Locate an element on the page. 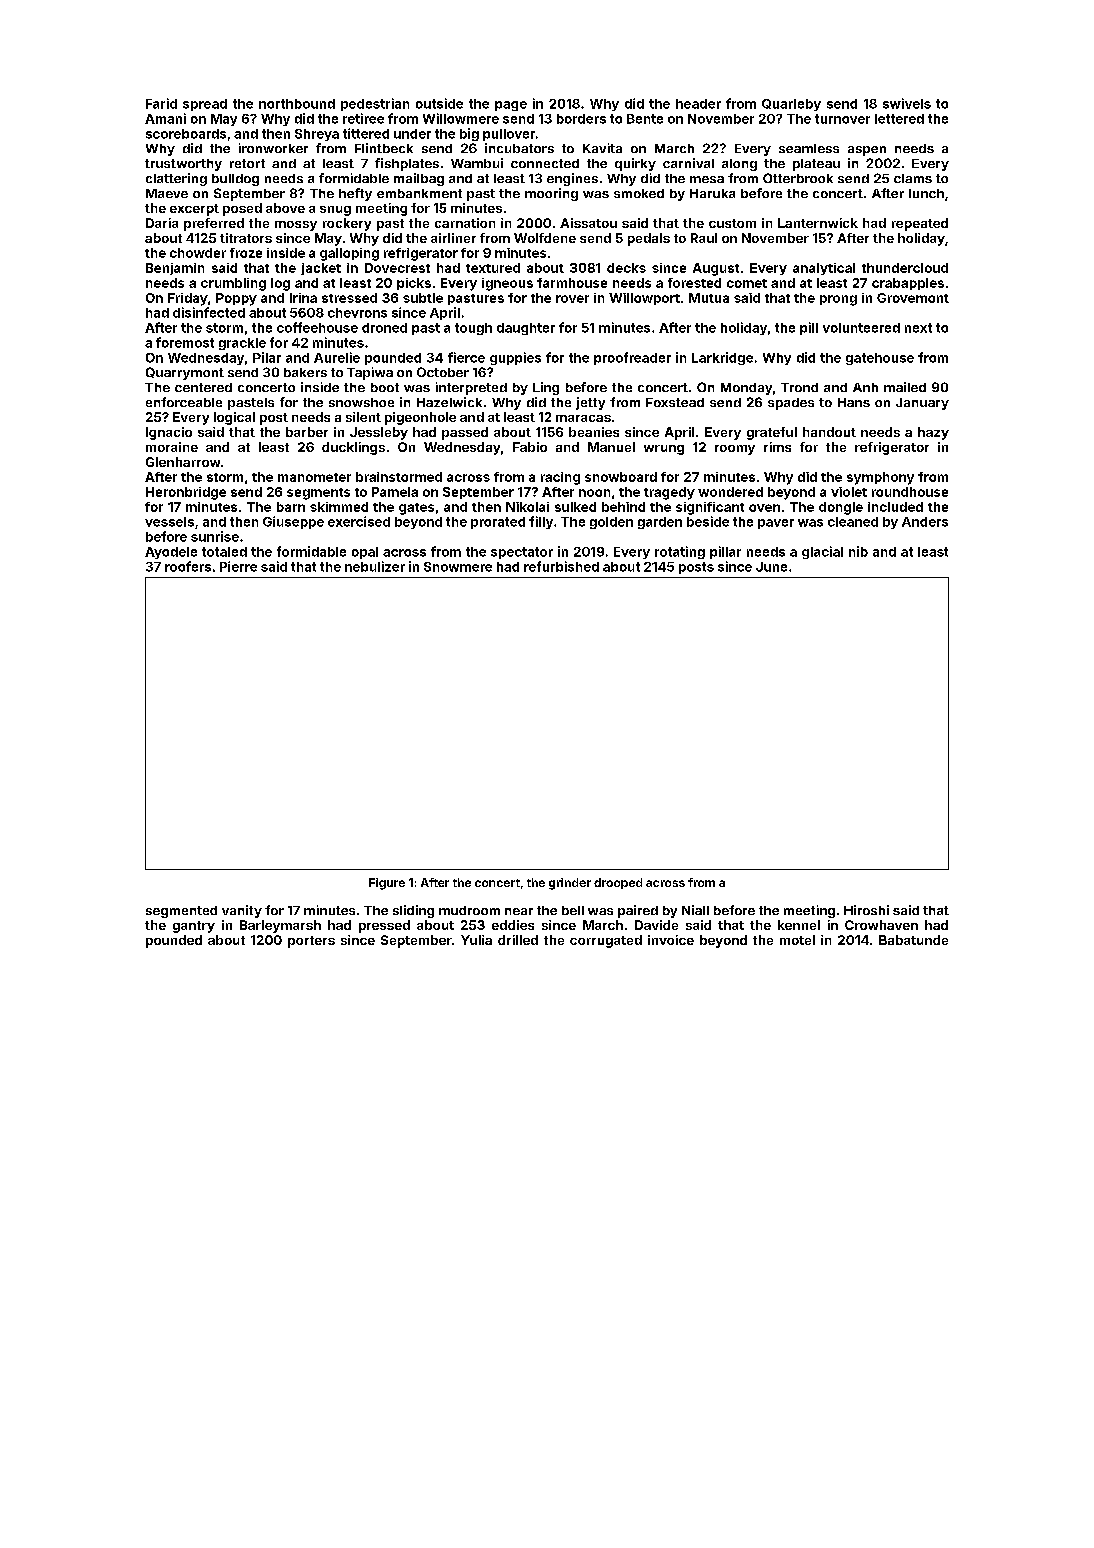 This page has height=1548, width=1094. roofers is located at coordinates (188, 566).
